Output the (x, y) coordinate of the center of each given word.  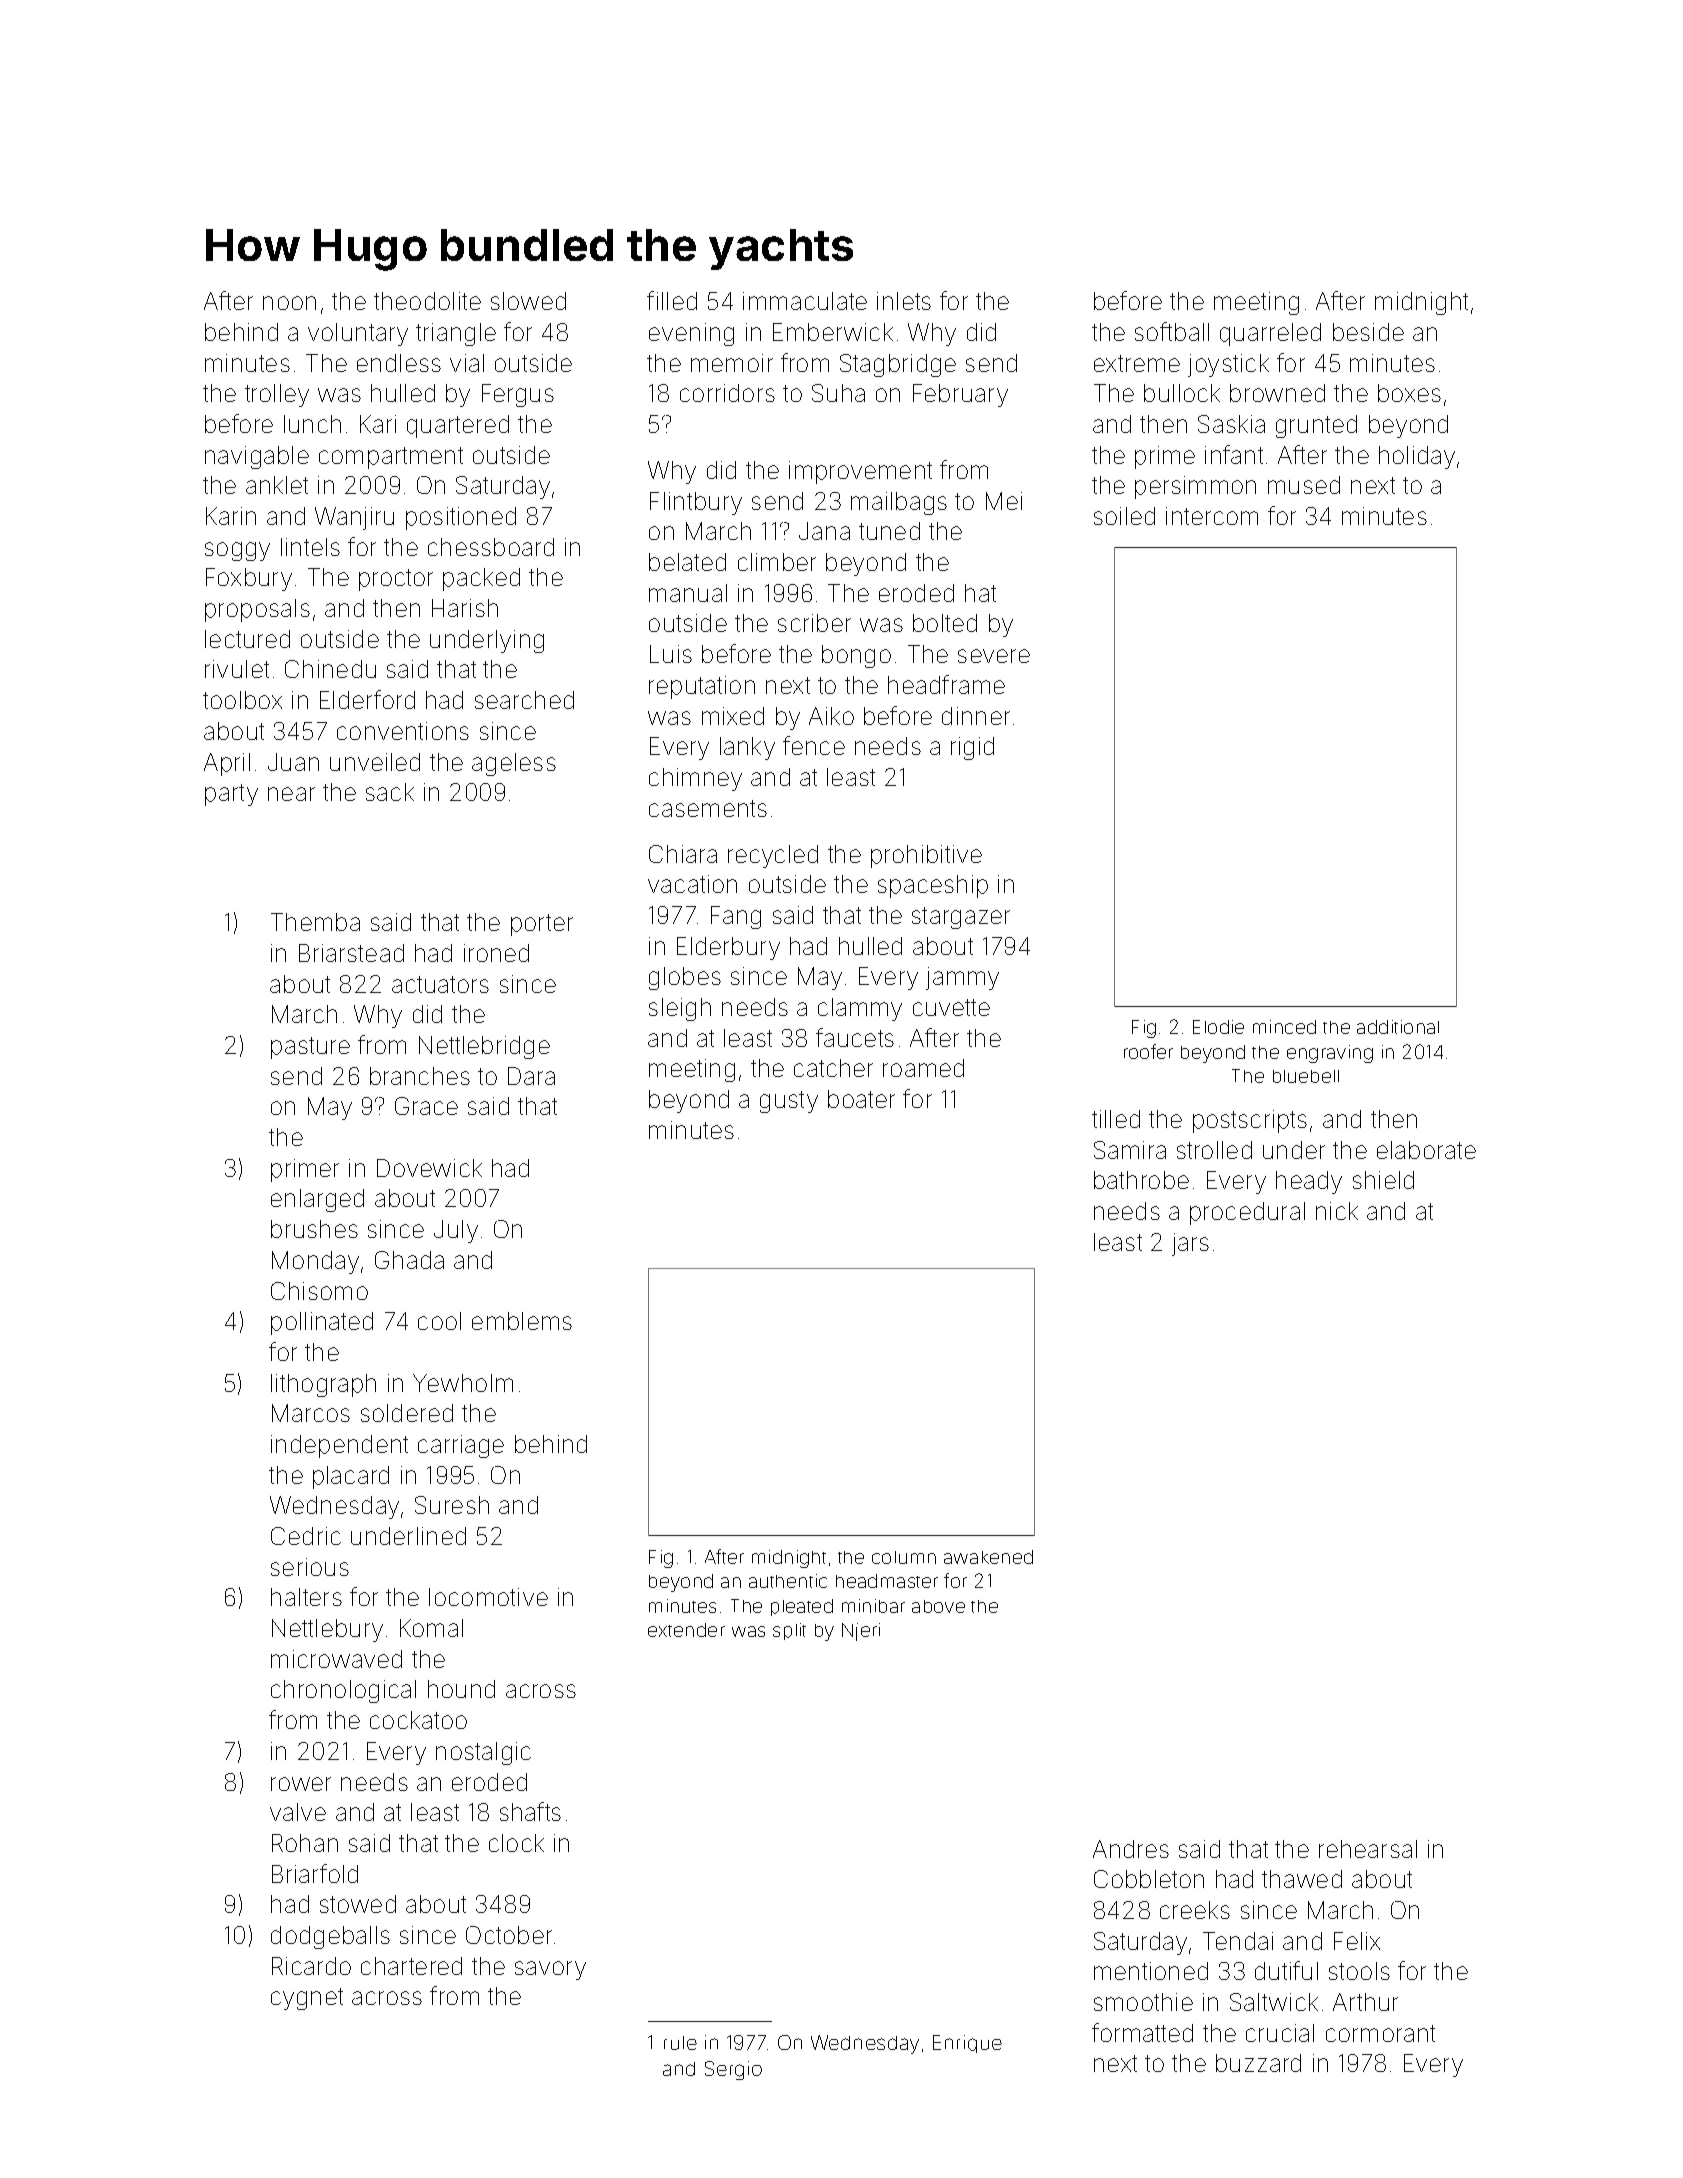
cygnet (307, 1999)
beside (1368, 332)
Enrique (967, 2044)
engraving (1330, 1054)
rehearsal (1368, 1849)
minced (1284, 1027)
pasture (310, 1048)
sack (390, 792)
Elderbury (728, 948)
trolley (277, 395)
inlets (904, 301)
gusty (789, 1102)
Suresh (452, 1505)
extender (686, 1630)
